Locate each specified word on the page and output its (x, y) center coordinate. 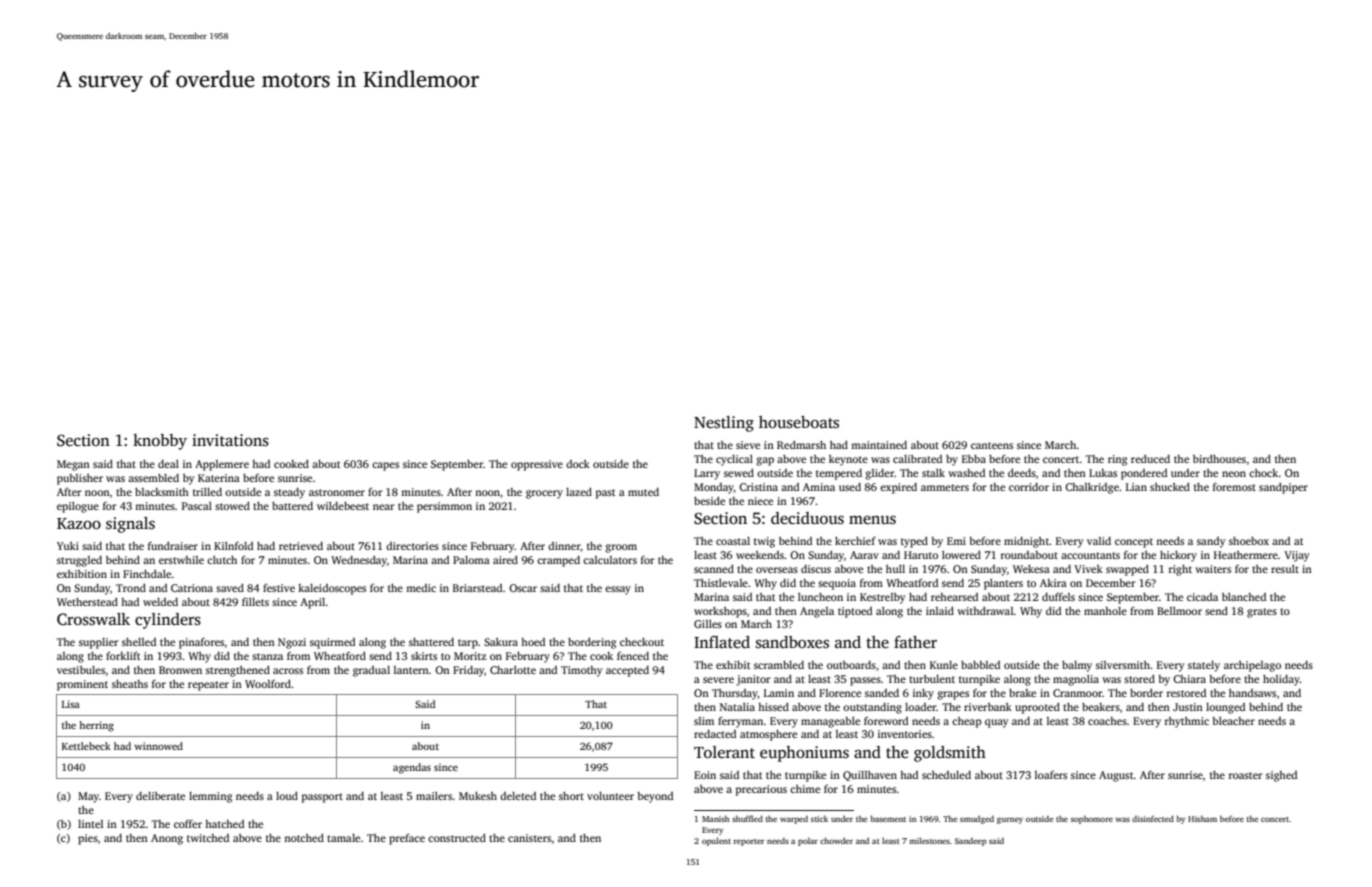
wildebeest (343, 506)
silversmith (1123, 665)
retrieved (301, 546)
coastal (733, 541)
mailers (434, 796)
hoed (533, 642)
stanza (267, 656)
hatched (224, 824)
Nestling (724, 424)
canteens (992, 445)
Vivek (1088, 569)
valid (1099, 541)
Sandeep (971, 841)
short (571, 796)
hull (895, 569)
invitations (230, 440)
